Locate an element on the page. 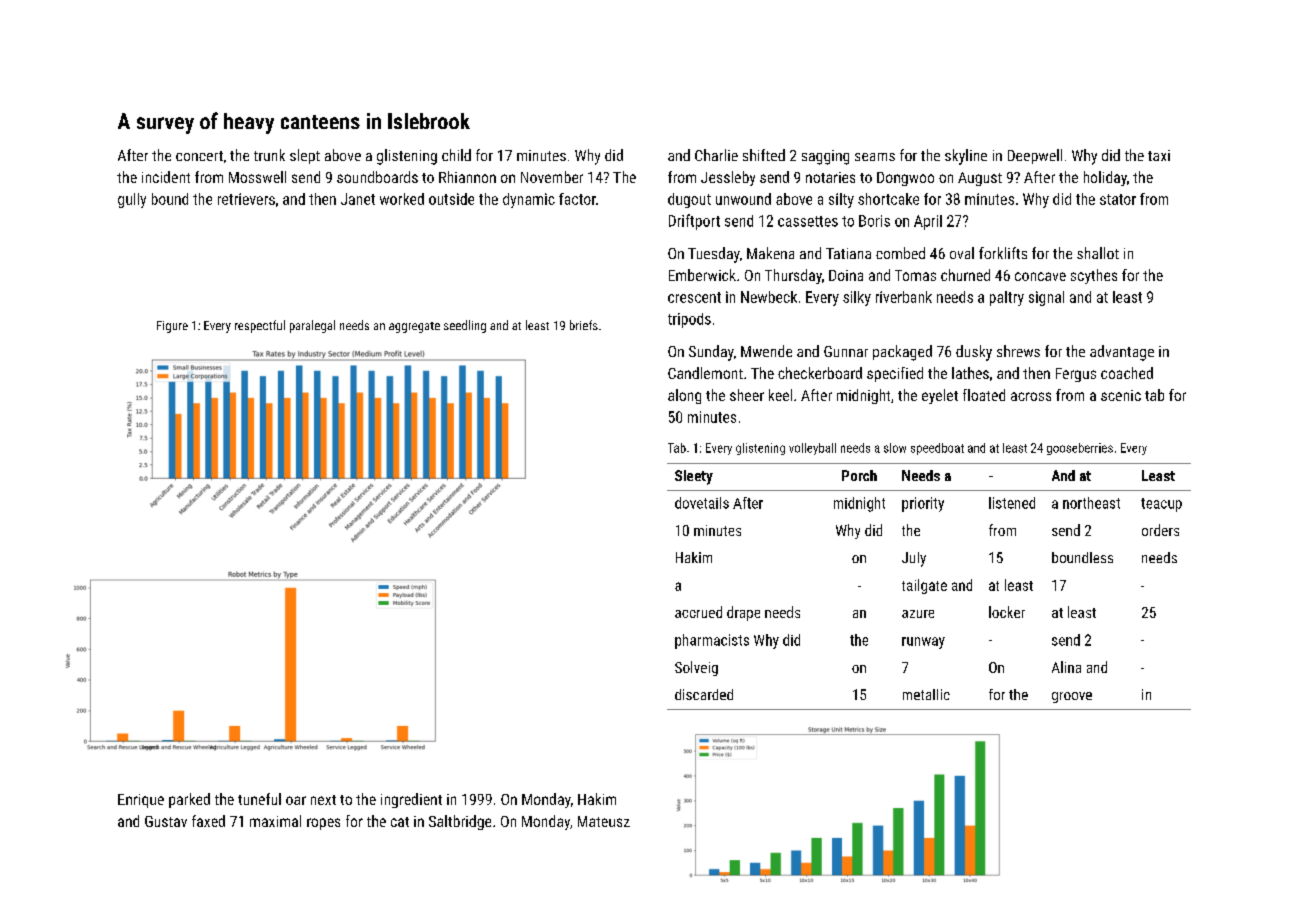 The image size is (1308, 924). dovetails is located at coordinates (702, 503).
